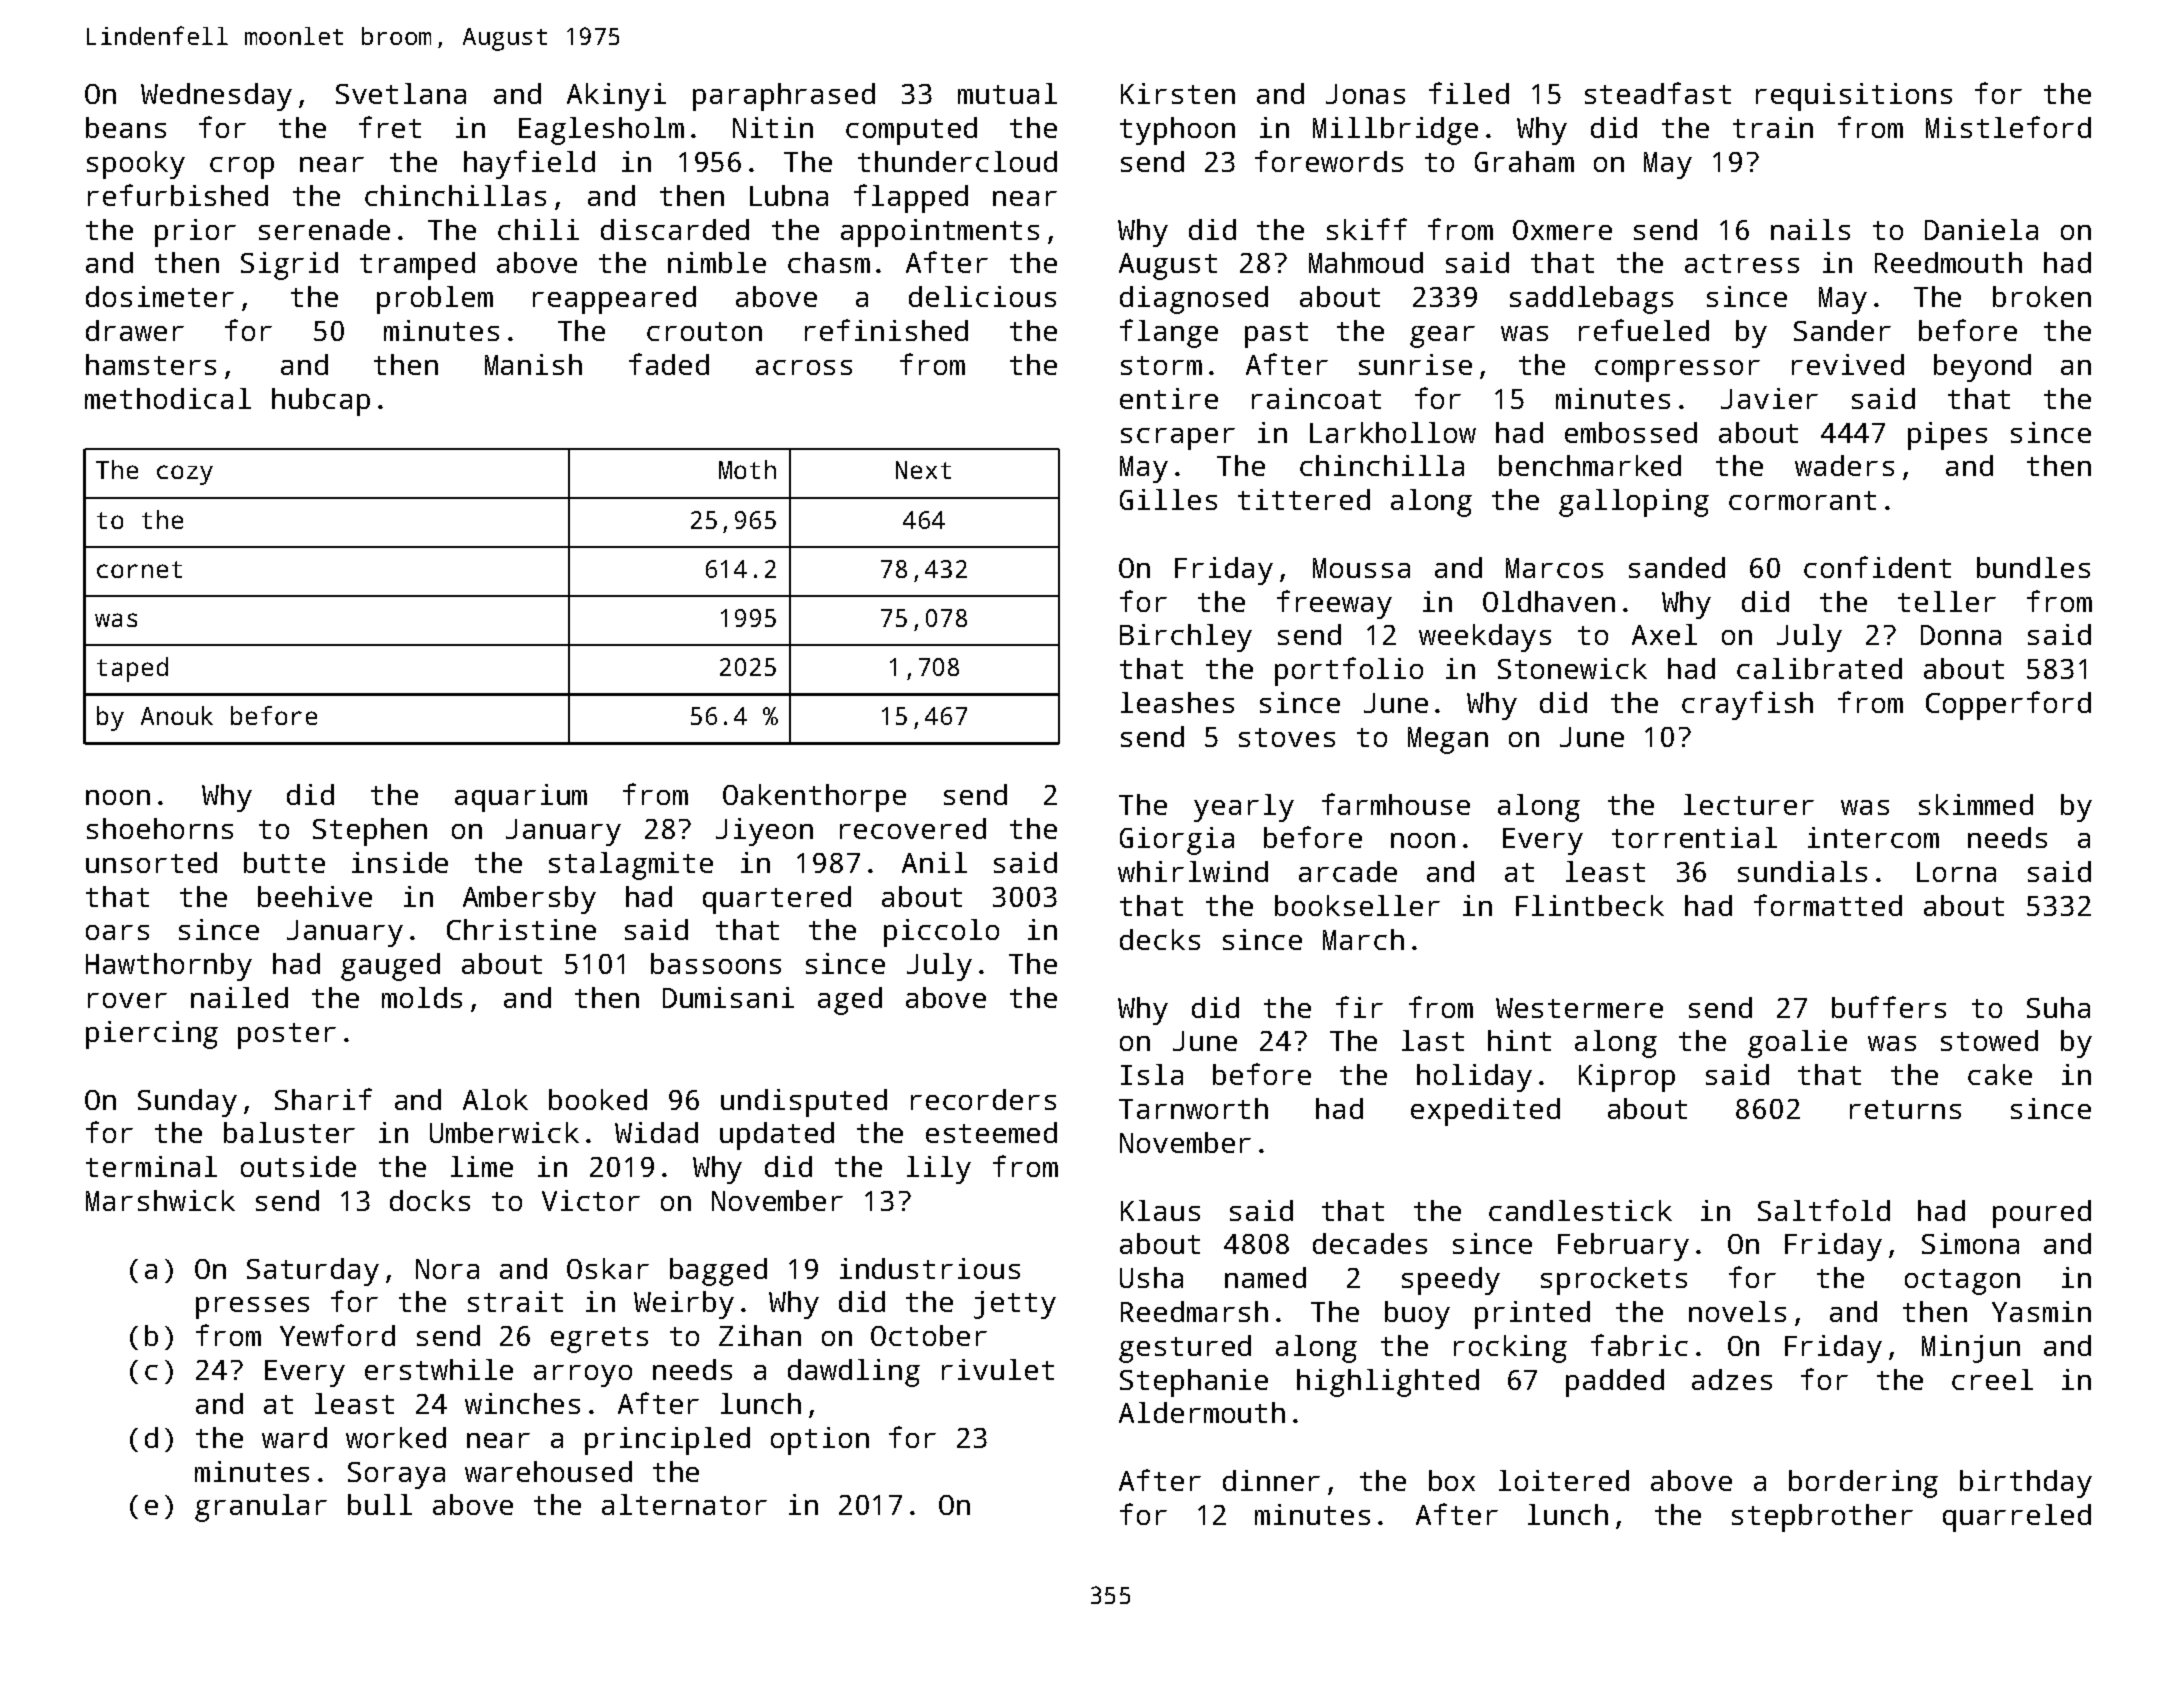 This screenshot has width=2178, height=1683. I want to click on Aldermouth, so click(1202, 1412).
